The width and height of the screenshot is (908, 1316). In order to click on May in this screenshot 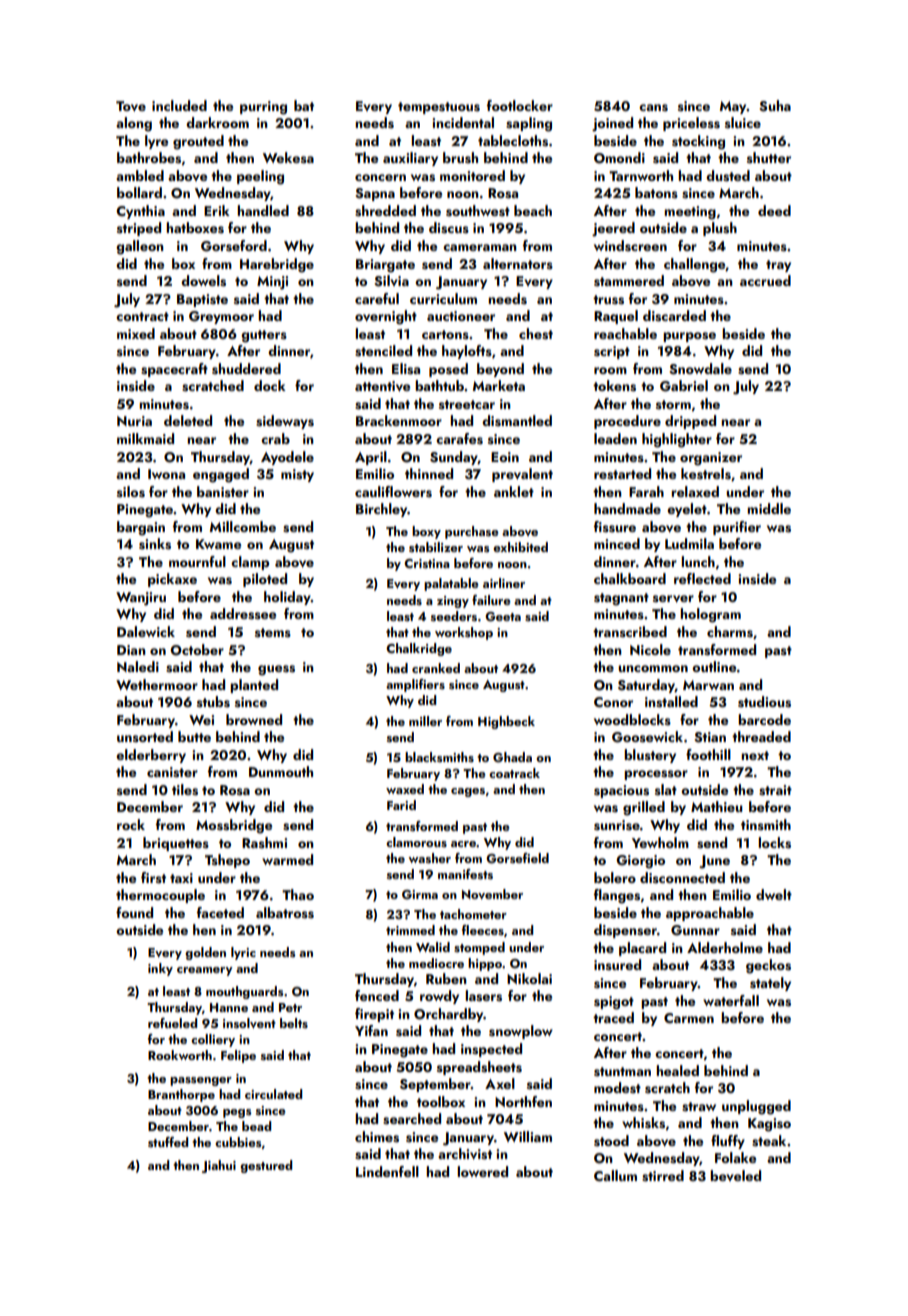, I will do `click(733, 107)`.
